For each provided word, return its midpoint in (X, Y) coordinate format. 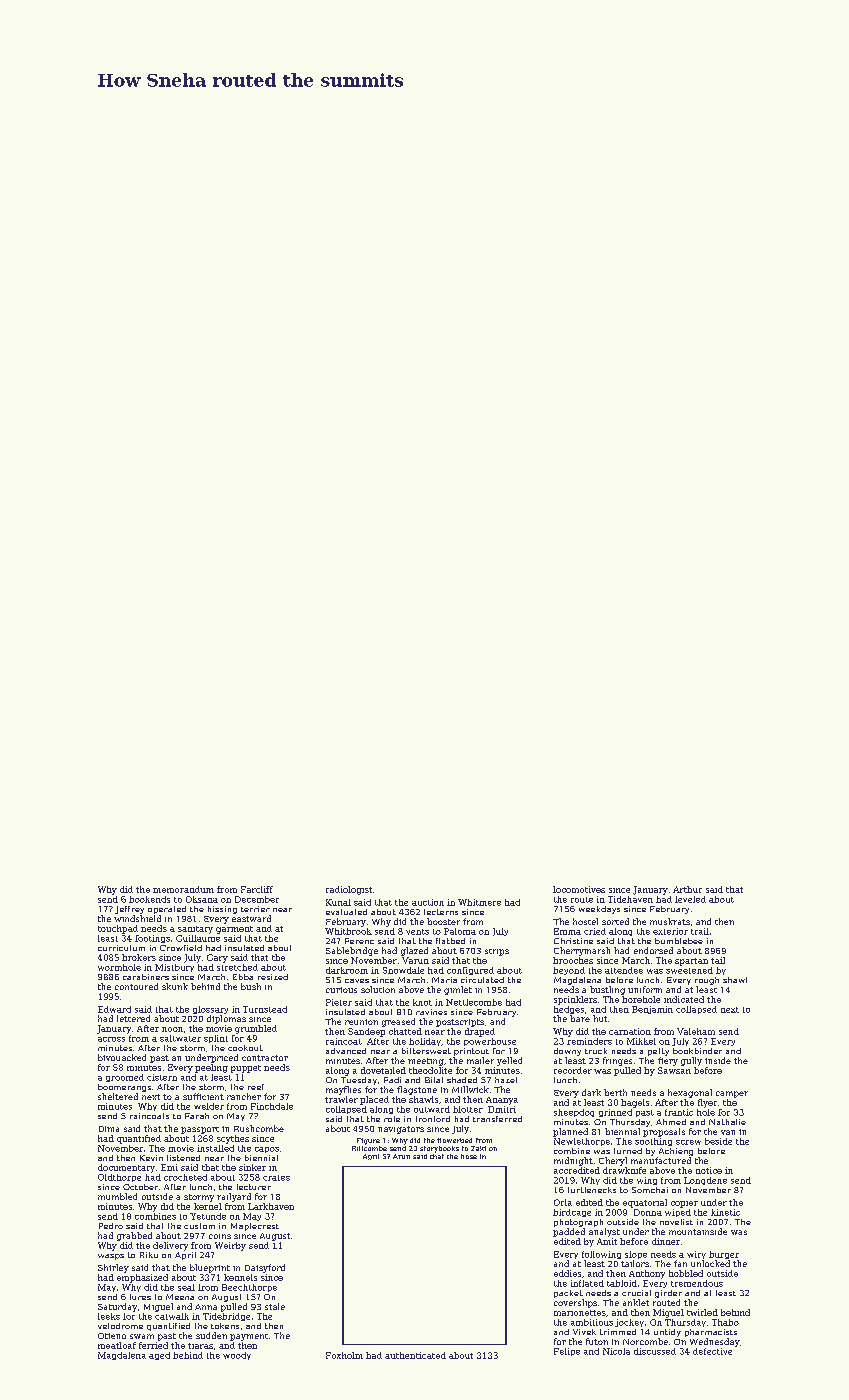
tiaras (200, 1346)
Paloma (460, 931)
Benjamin (652, 1010)
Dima (109, 1129)
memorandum (183, 889)
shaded (462, 1080)
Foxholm (344, 1355)
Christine (573, 941)
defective (712, 1351)
